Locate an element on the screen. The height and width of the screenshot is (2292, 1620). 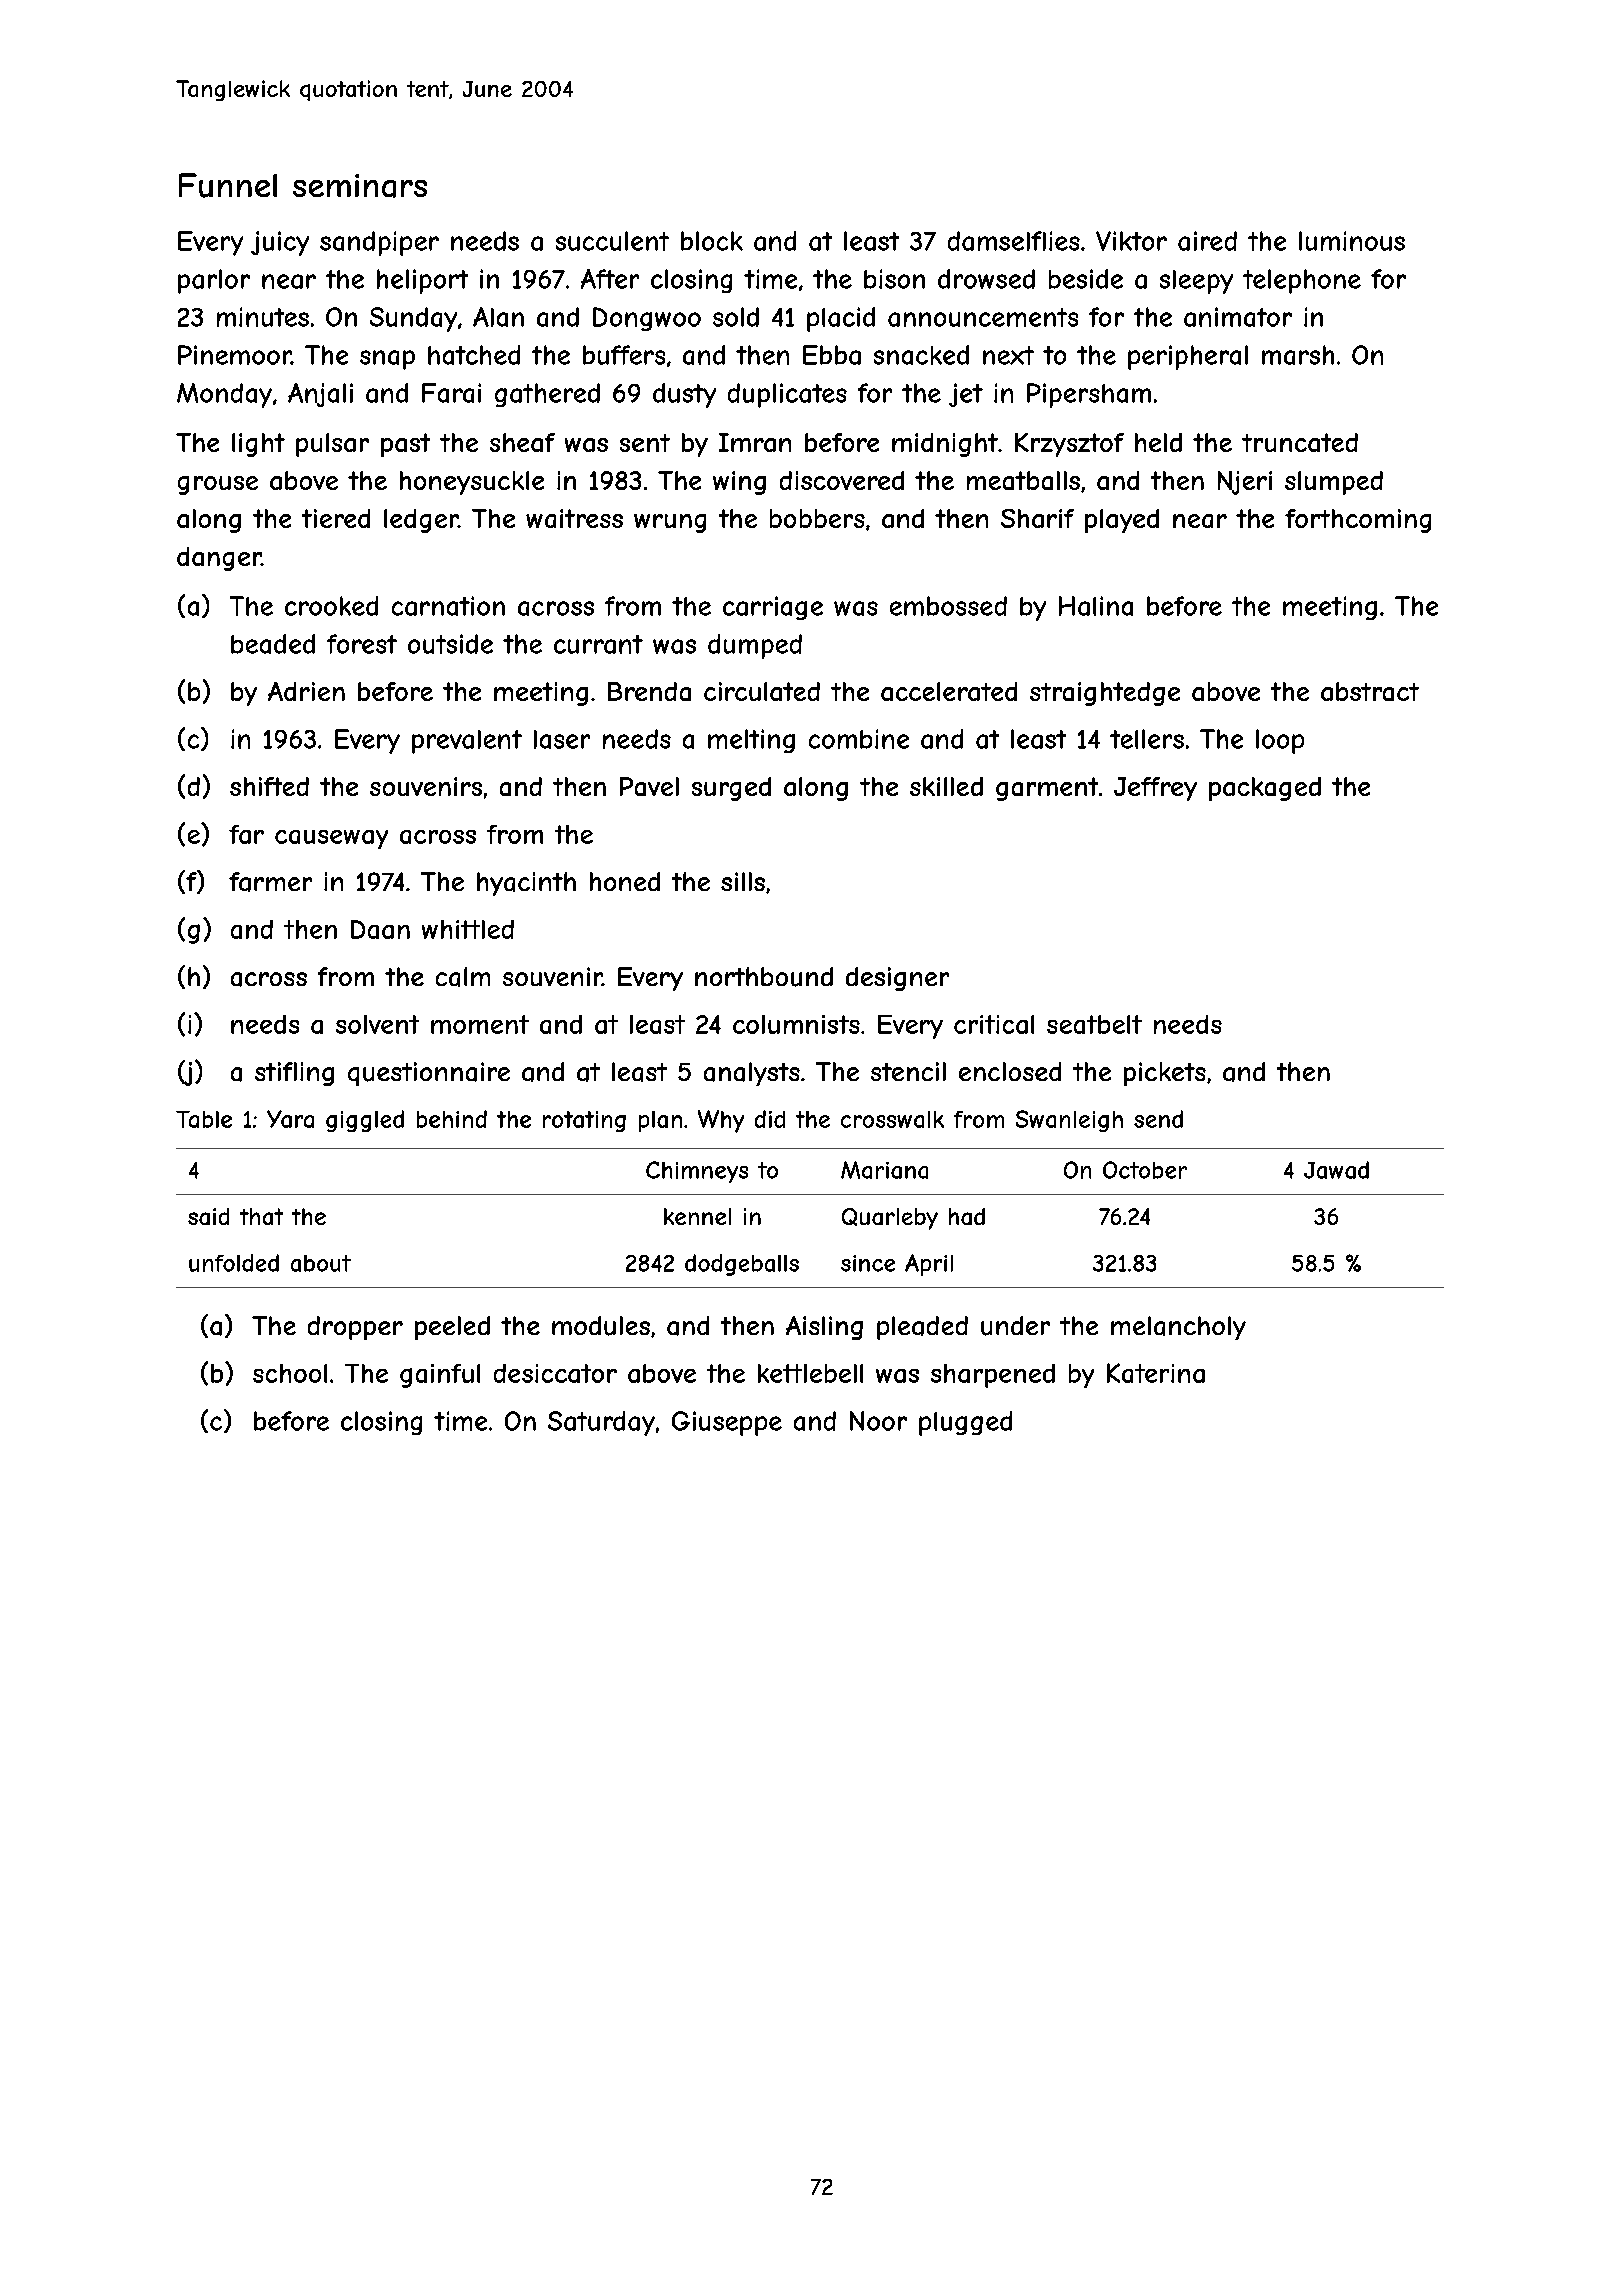
marsh is located at coordinates (1298, 355).
